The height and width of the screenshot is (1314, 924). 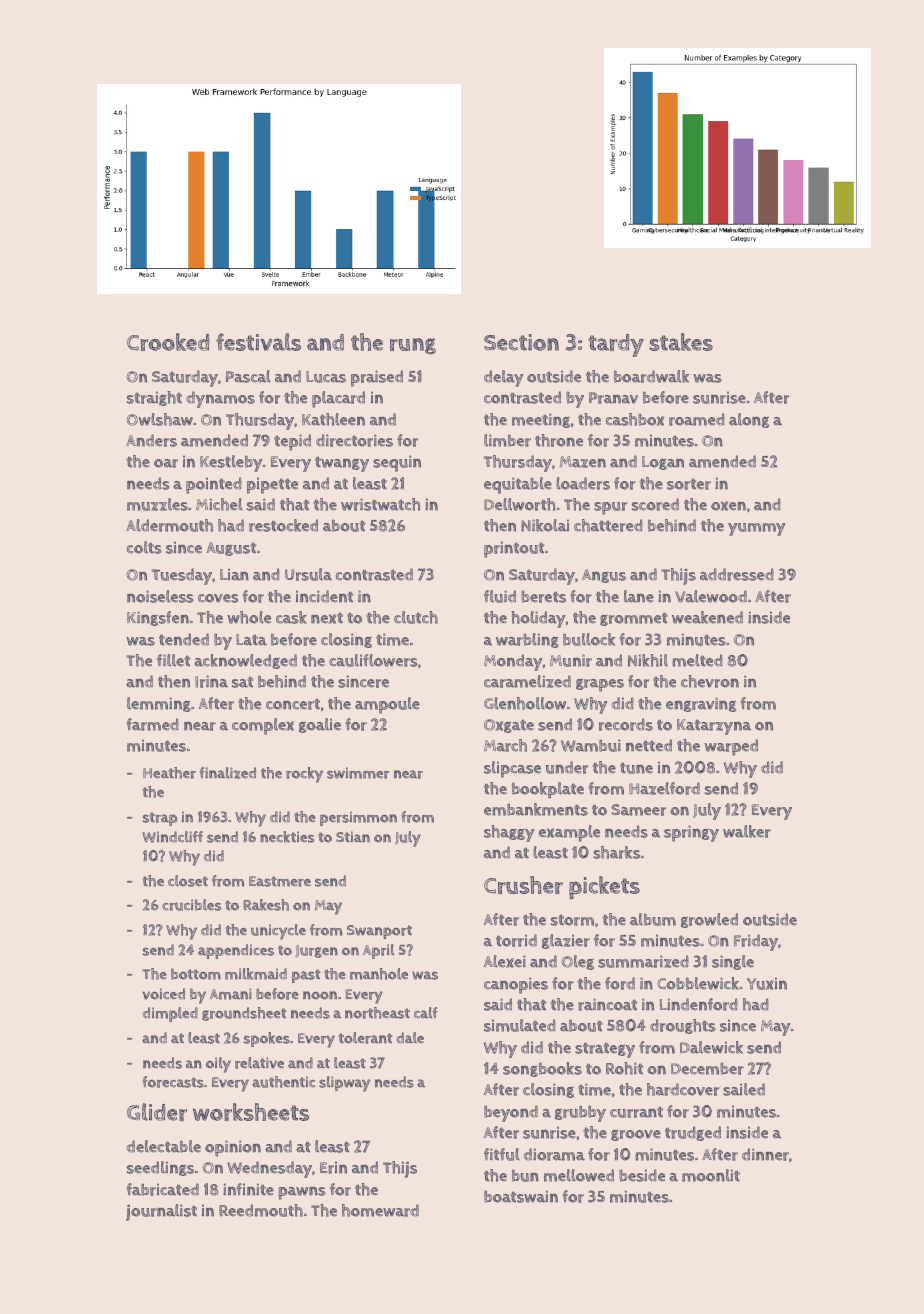 I want to click on calf, so click(x=426, y=1013).
